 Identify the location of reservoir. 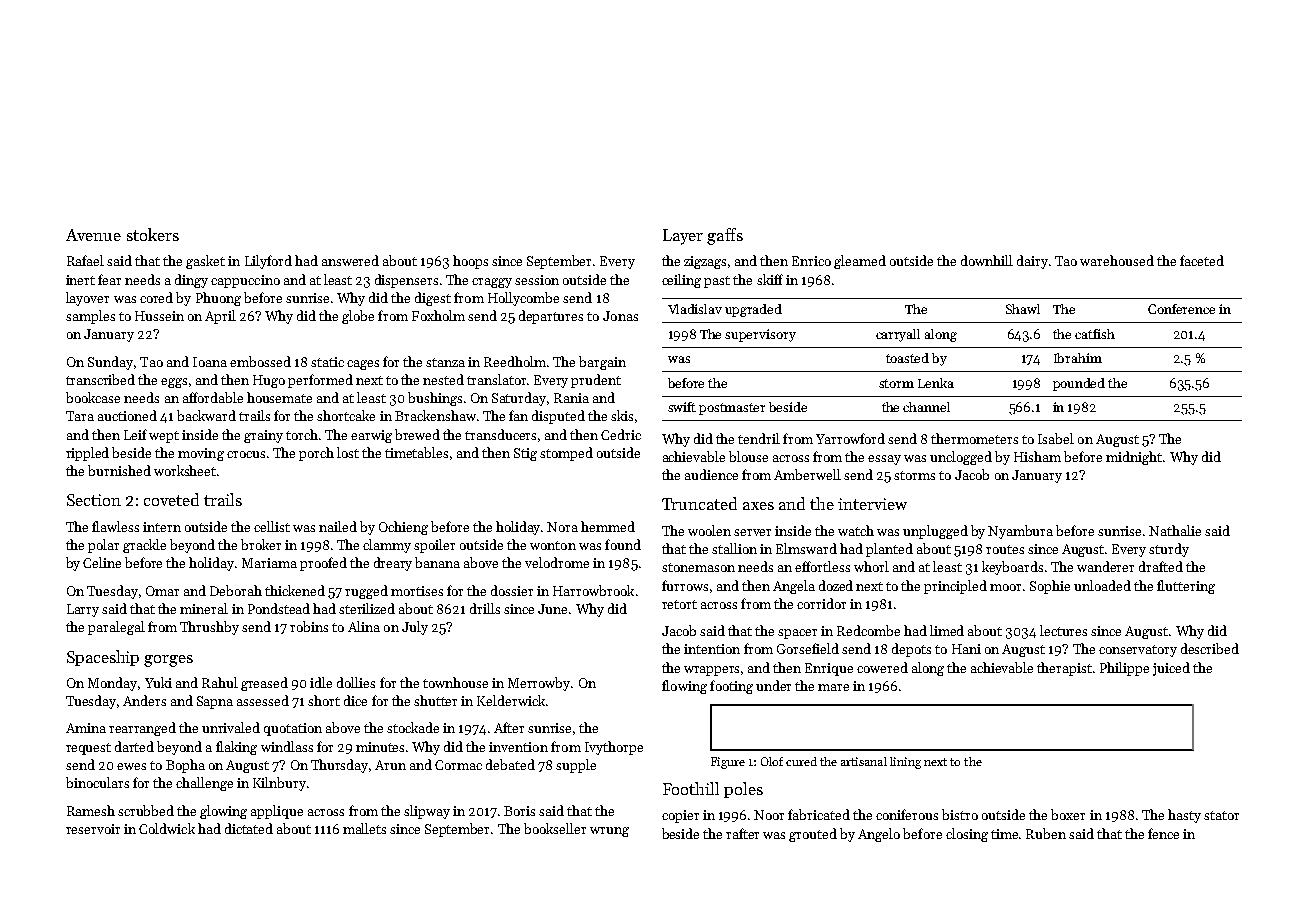
(93, 829).
